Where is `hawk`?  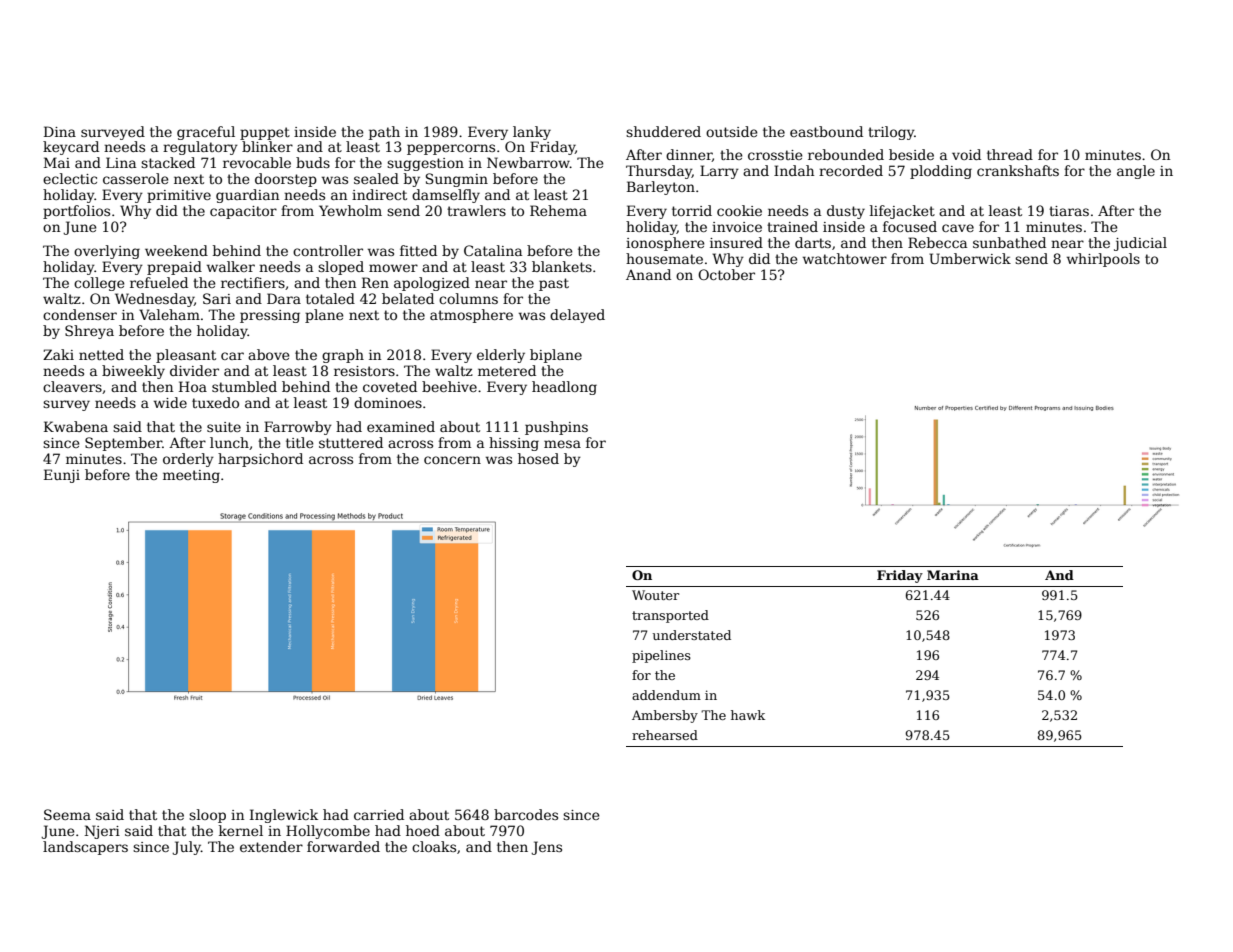 hawk is located at coordinates (748, 715).
